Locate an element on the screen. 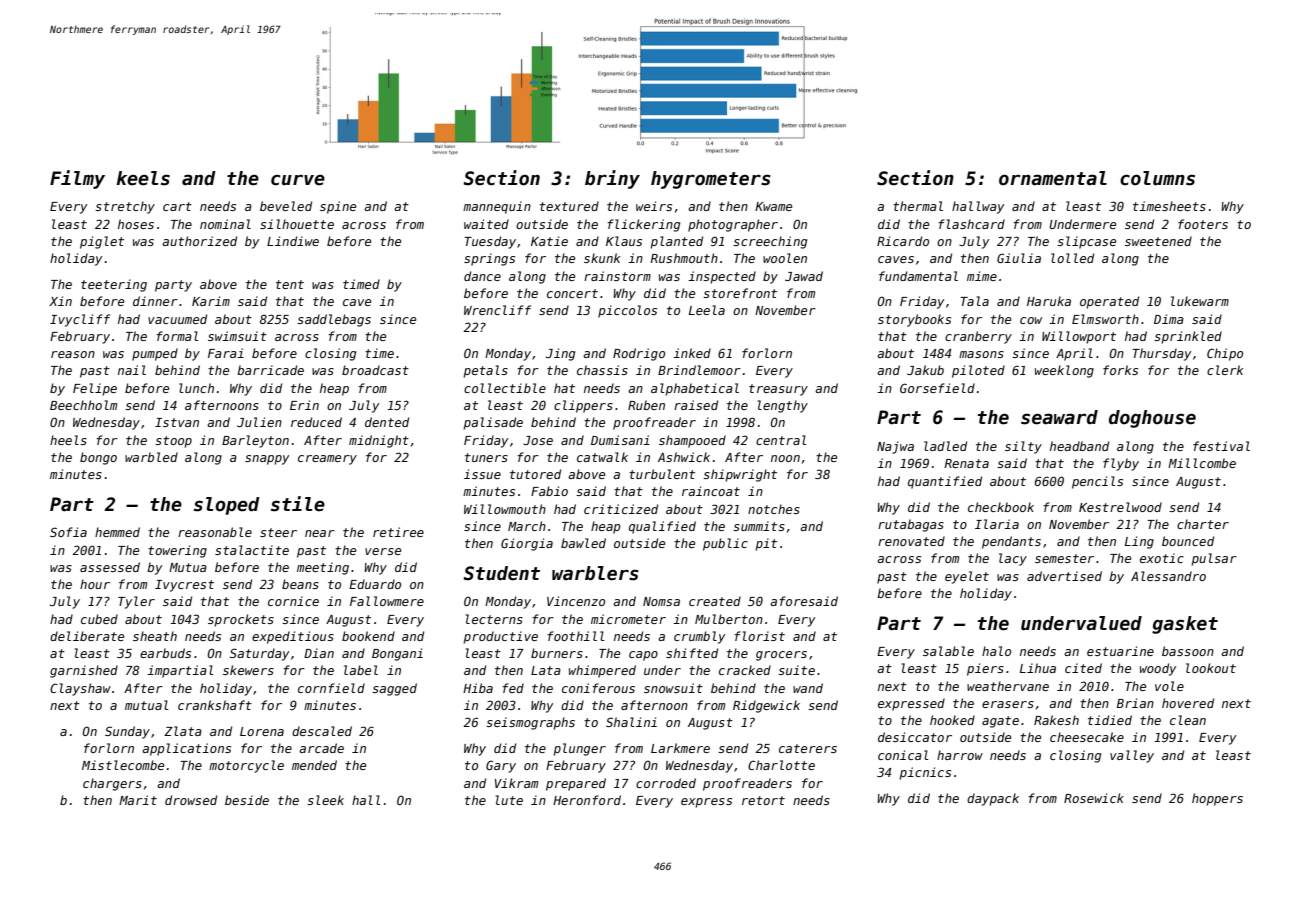 This screenshot has height=924, width=1308. Millcombe is located at coordinates (1202, 463).
